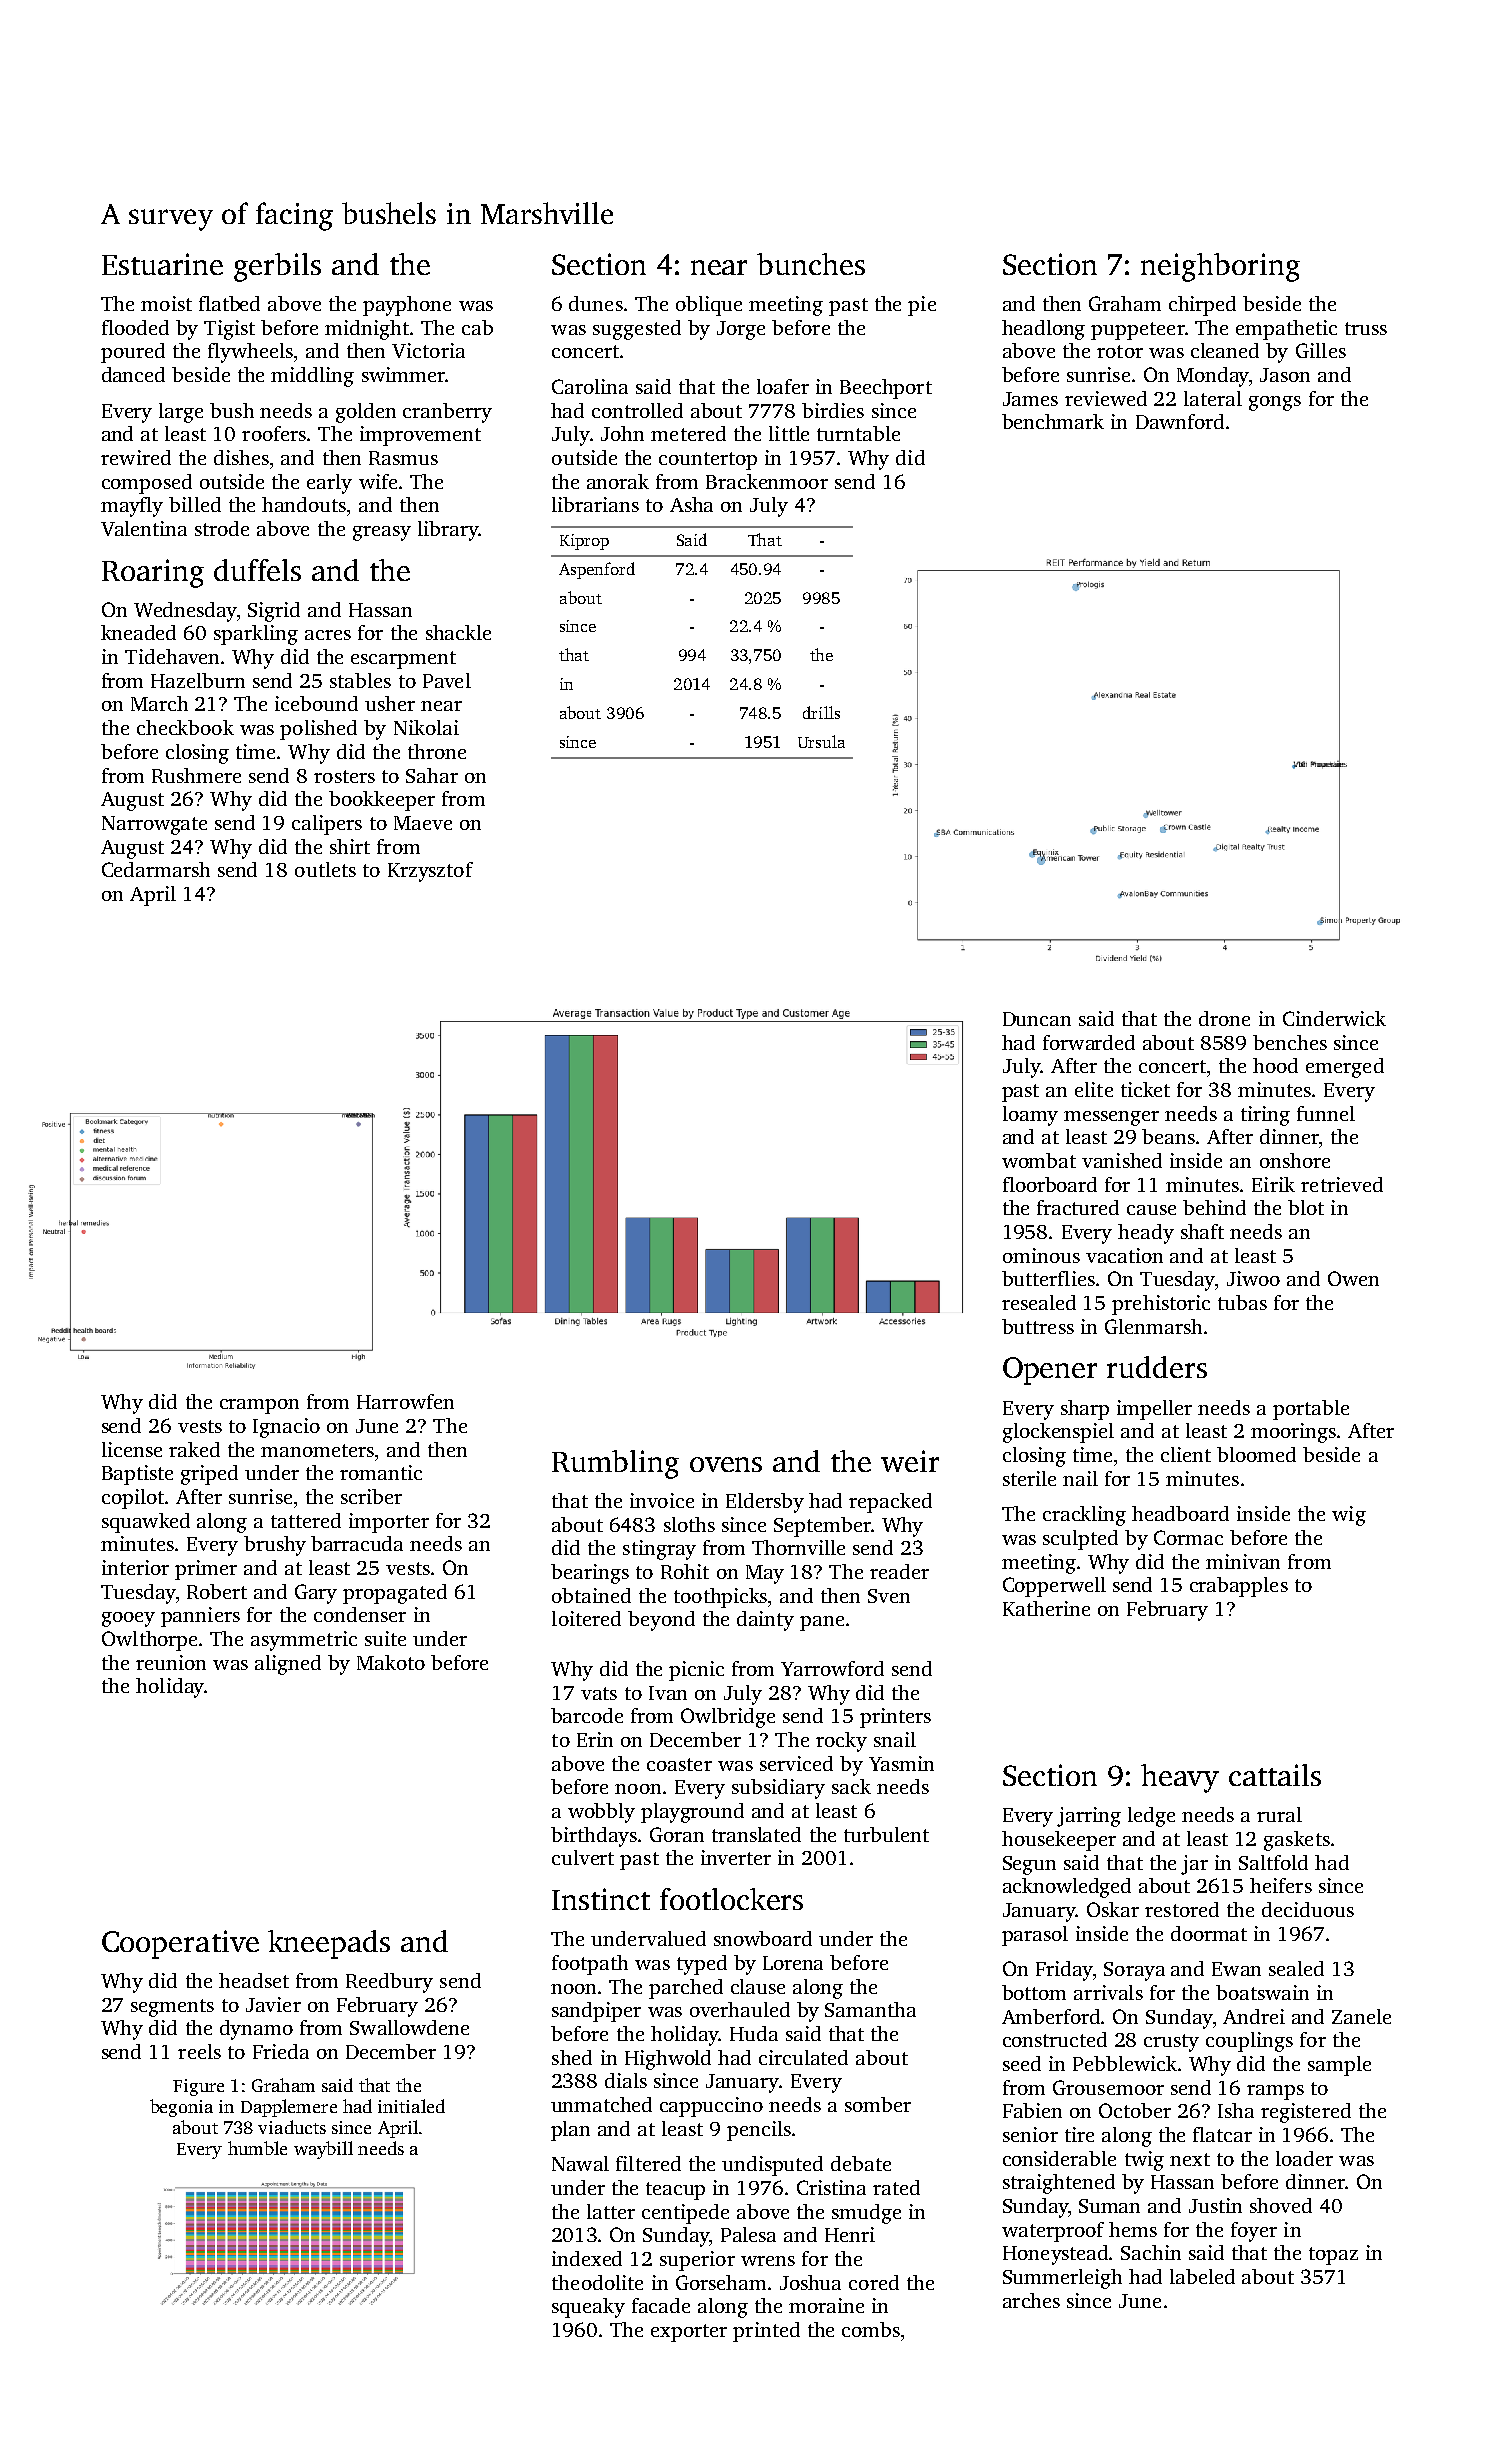 The width and height of the document is (1496, 2464). I want to click on bunches, so click(811, 264).
